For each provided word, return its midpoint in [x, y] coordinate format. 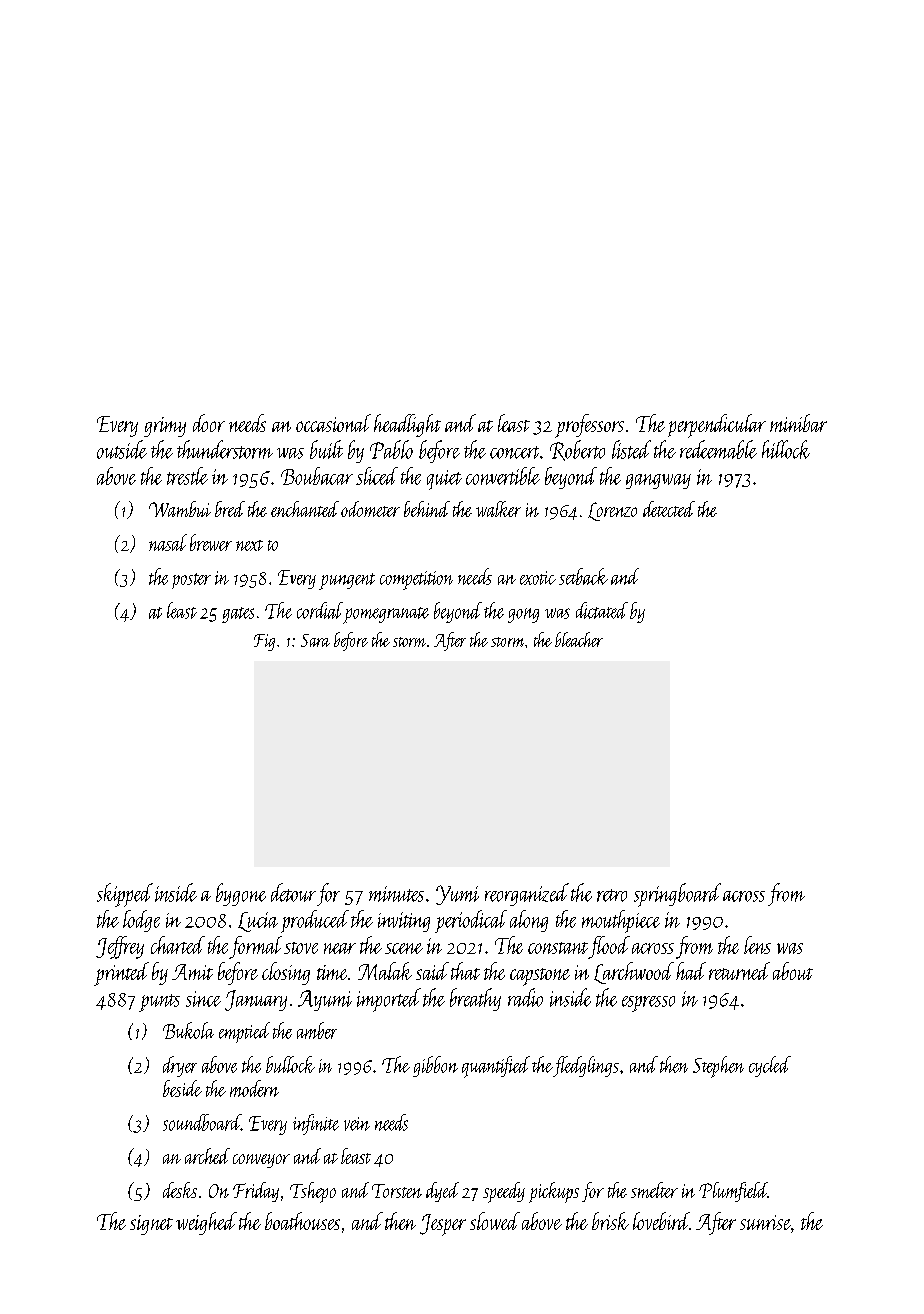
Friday [256, 1192]
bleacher [579, 639]
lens [757, 945]
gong [523, 615]
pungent [347, 581]
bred [230, 509]
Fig [264, 642]
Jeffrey [120, 947]
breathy [475, 999]
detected [669, 509]
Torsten [397, 1191]
